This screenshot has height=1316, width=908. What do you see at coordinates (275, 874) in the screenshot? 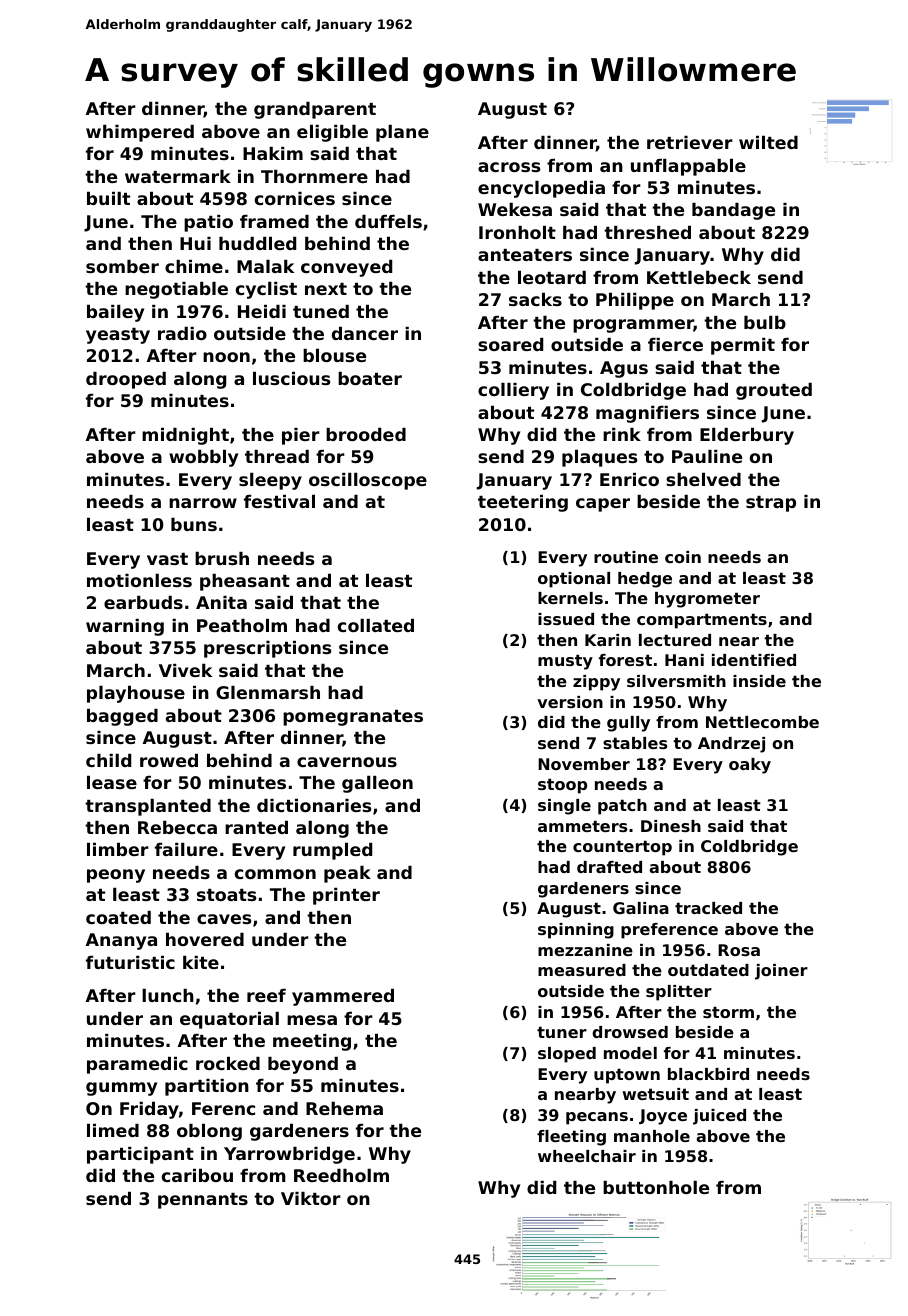
I see `common` at bounding box center [275, 874].
